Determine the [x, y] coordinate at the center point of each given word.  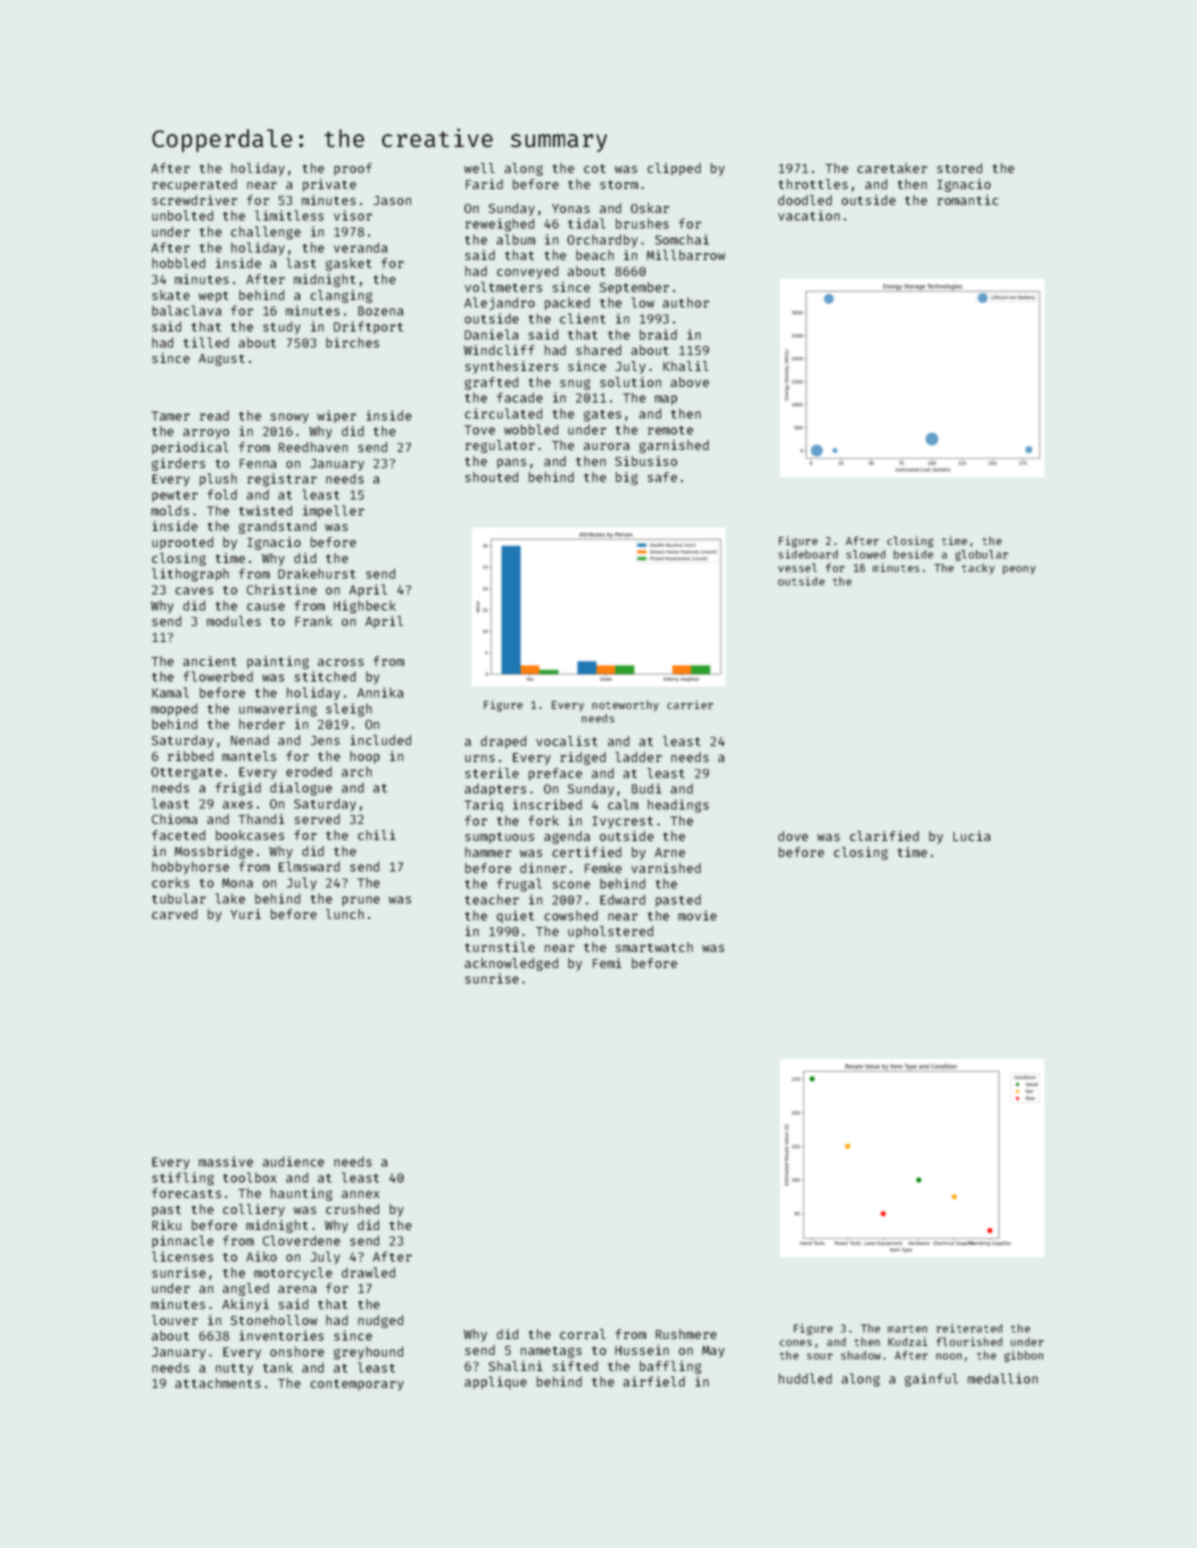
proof [353, 169]
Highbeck [365, 607]
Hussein [642, 1350]
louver [175, 1320]
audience [293, 1161]
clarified [884, 836]
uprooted [182, 543]
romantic [967, 200]
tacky [978, 569]
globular [981, 555]
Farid [484, 184]
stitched [325, 676]
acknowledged [511, 964]
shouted [491, 477]
